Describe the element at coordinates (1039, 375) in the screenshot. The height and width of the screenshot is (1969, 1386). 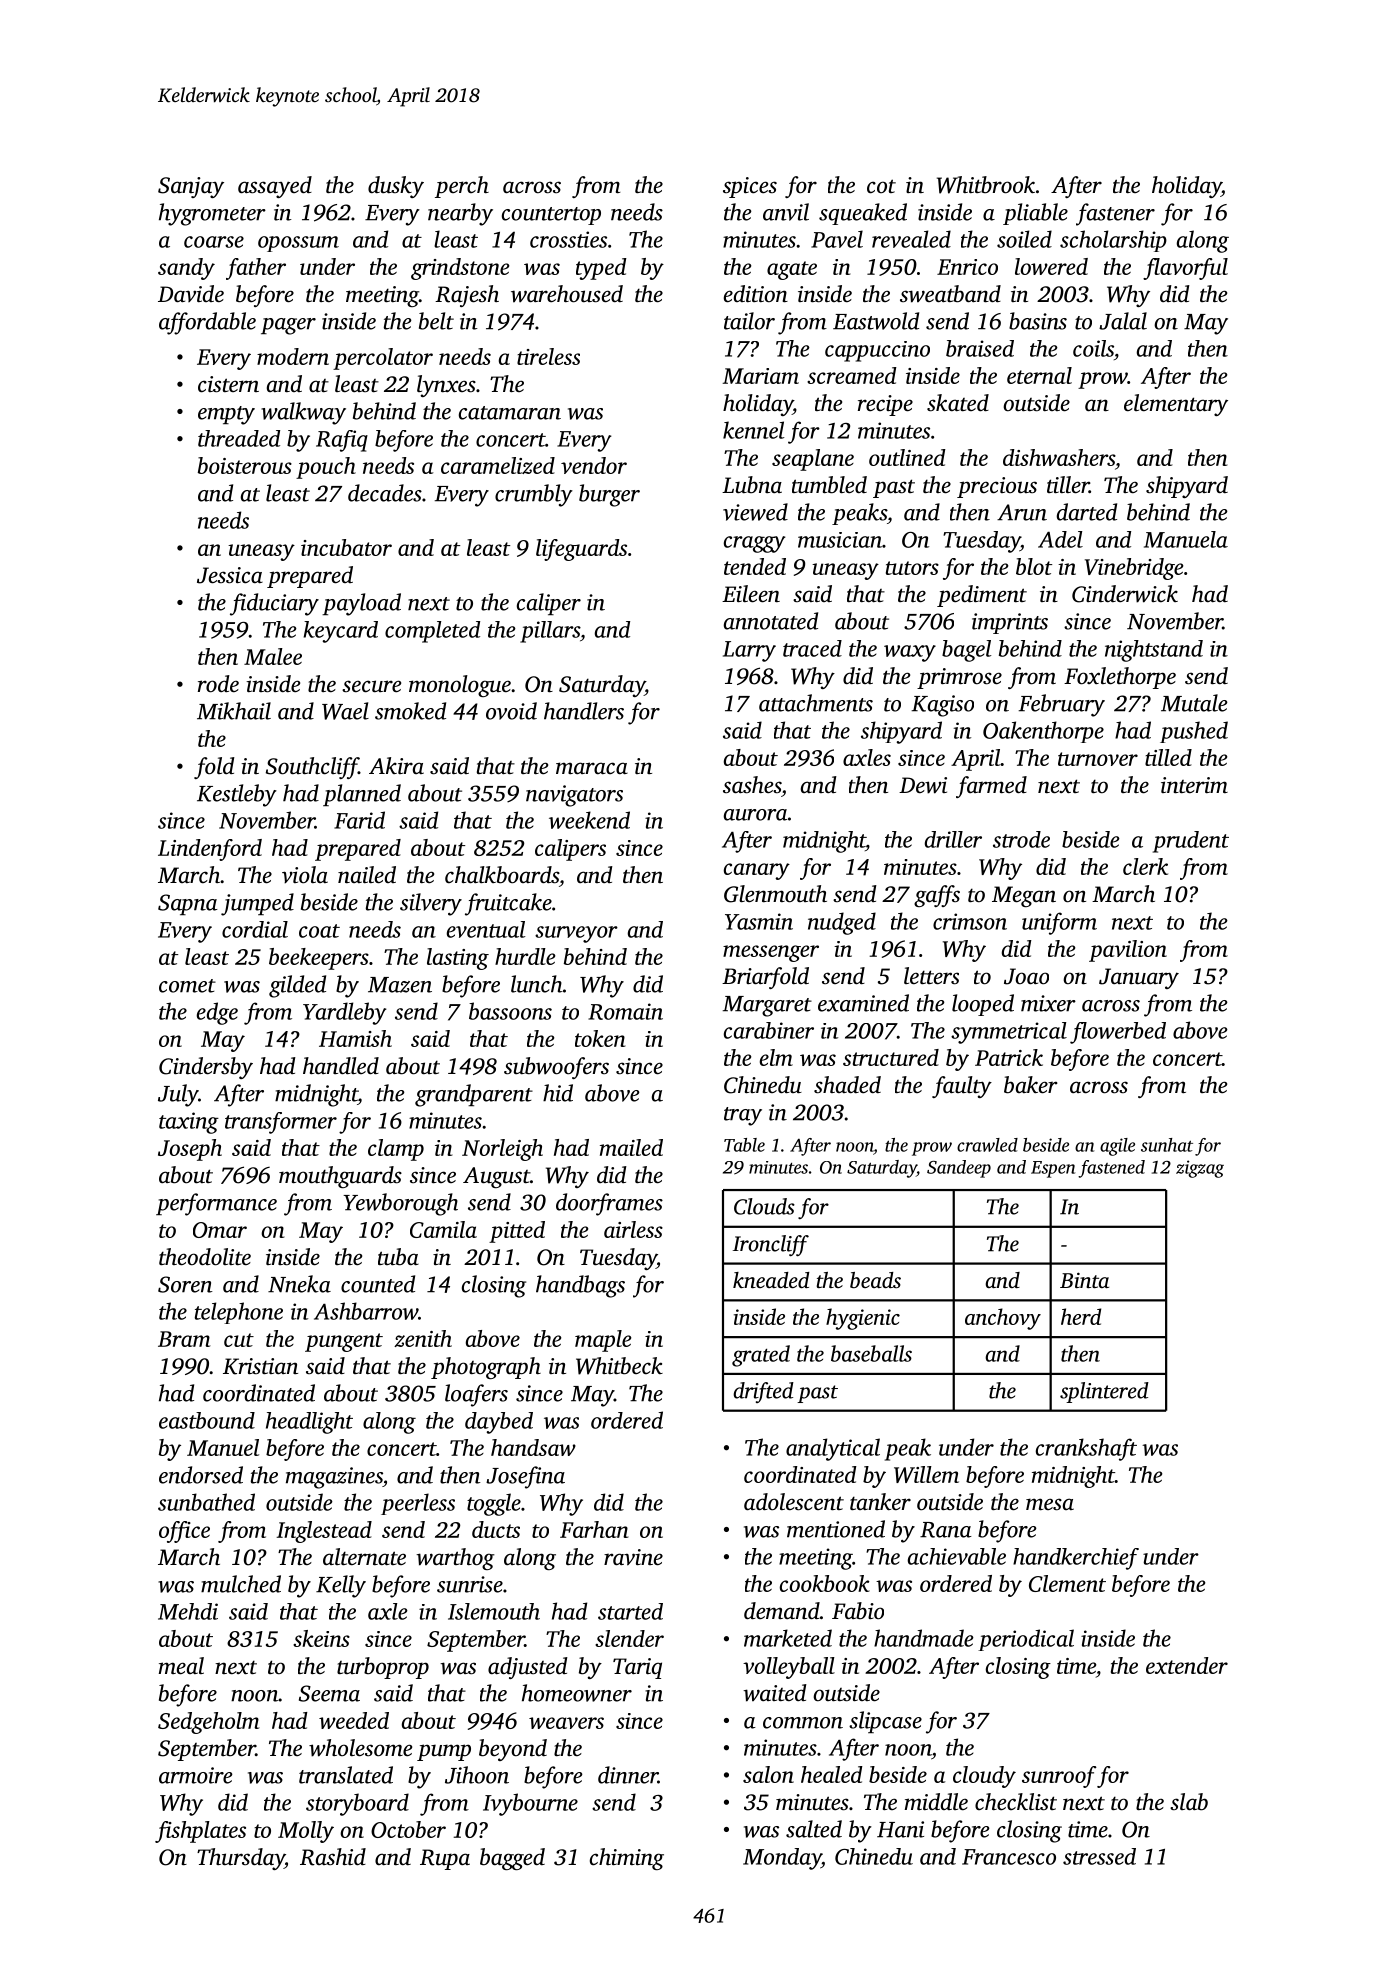
I see `eternal` at that location.
